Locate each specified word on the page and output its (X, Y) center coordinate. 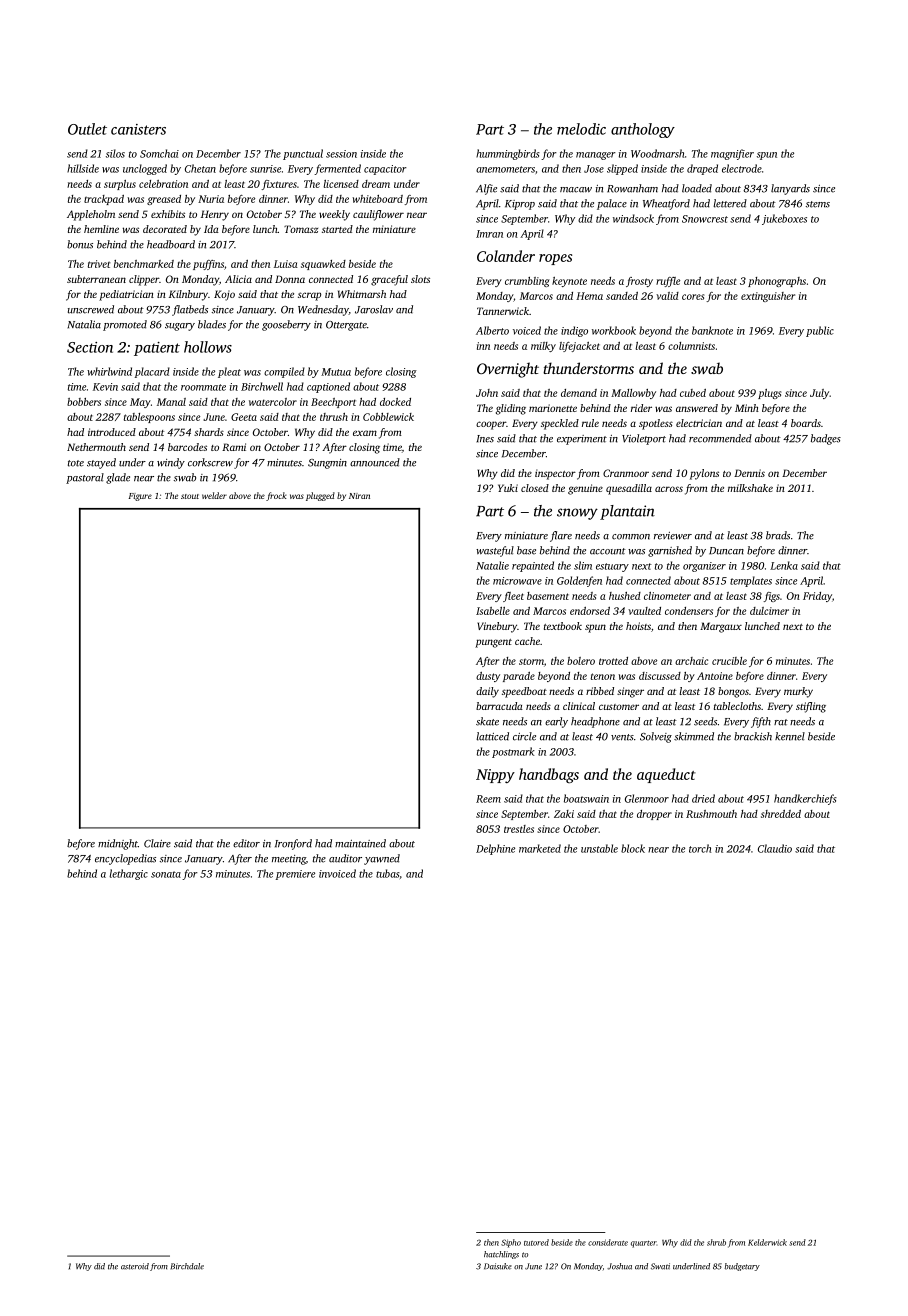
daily (487, 692)
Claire (157, 843)
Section (90, 347)
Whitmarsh (362, 294)
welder (214, 495)
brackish (753, 736)
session (341, 154)
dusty (488, 677)
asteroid (135, 1266)
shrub (716, 1242)
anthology (643, 130)
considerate (608, 1242)
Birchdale (187, 1266)
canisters (138, 129)
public (820, 331)
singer (630, 692)
